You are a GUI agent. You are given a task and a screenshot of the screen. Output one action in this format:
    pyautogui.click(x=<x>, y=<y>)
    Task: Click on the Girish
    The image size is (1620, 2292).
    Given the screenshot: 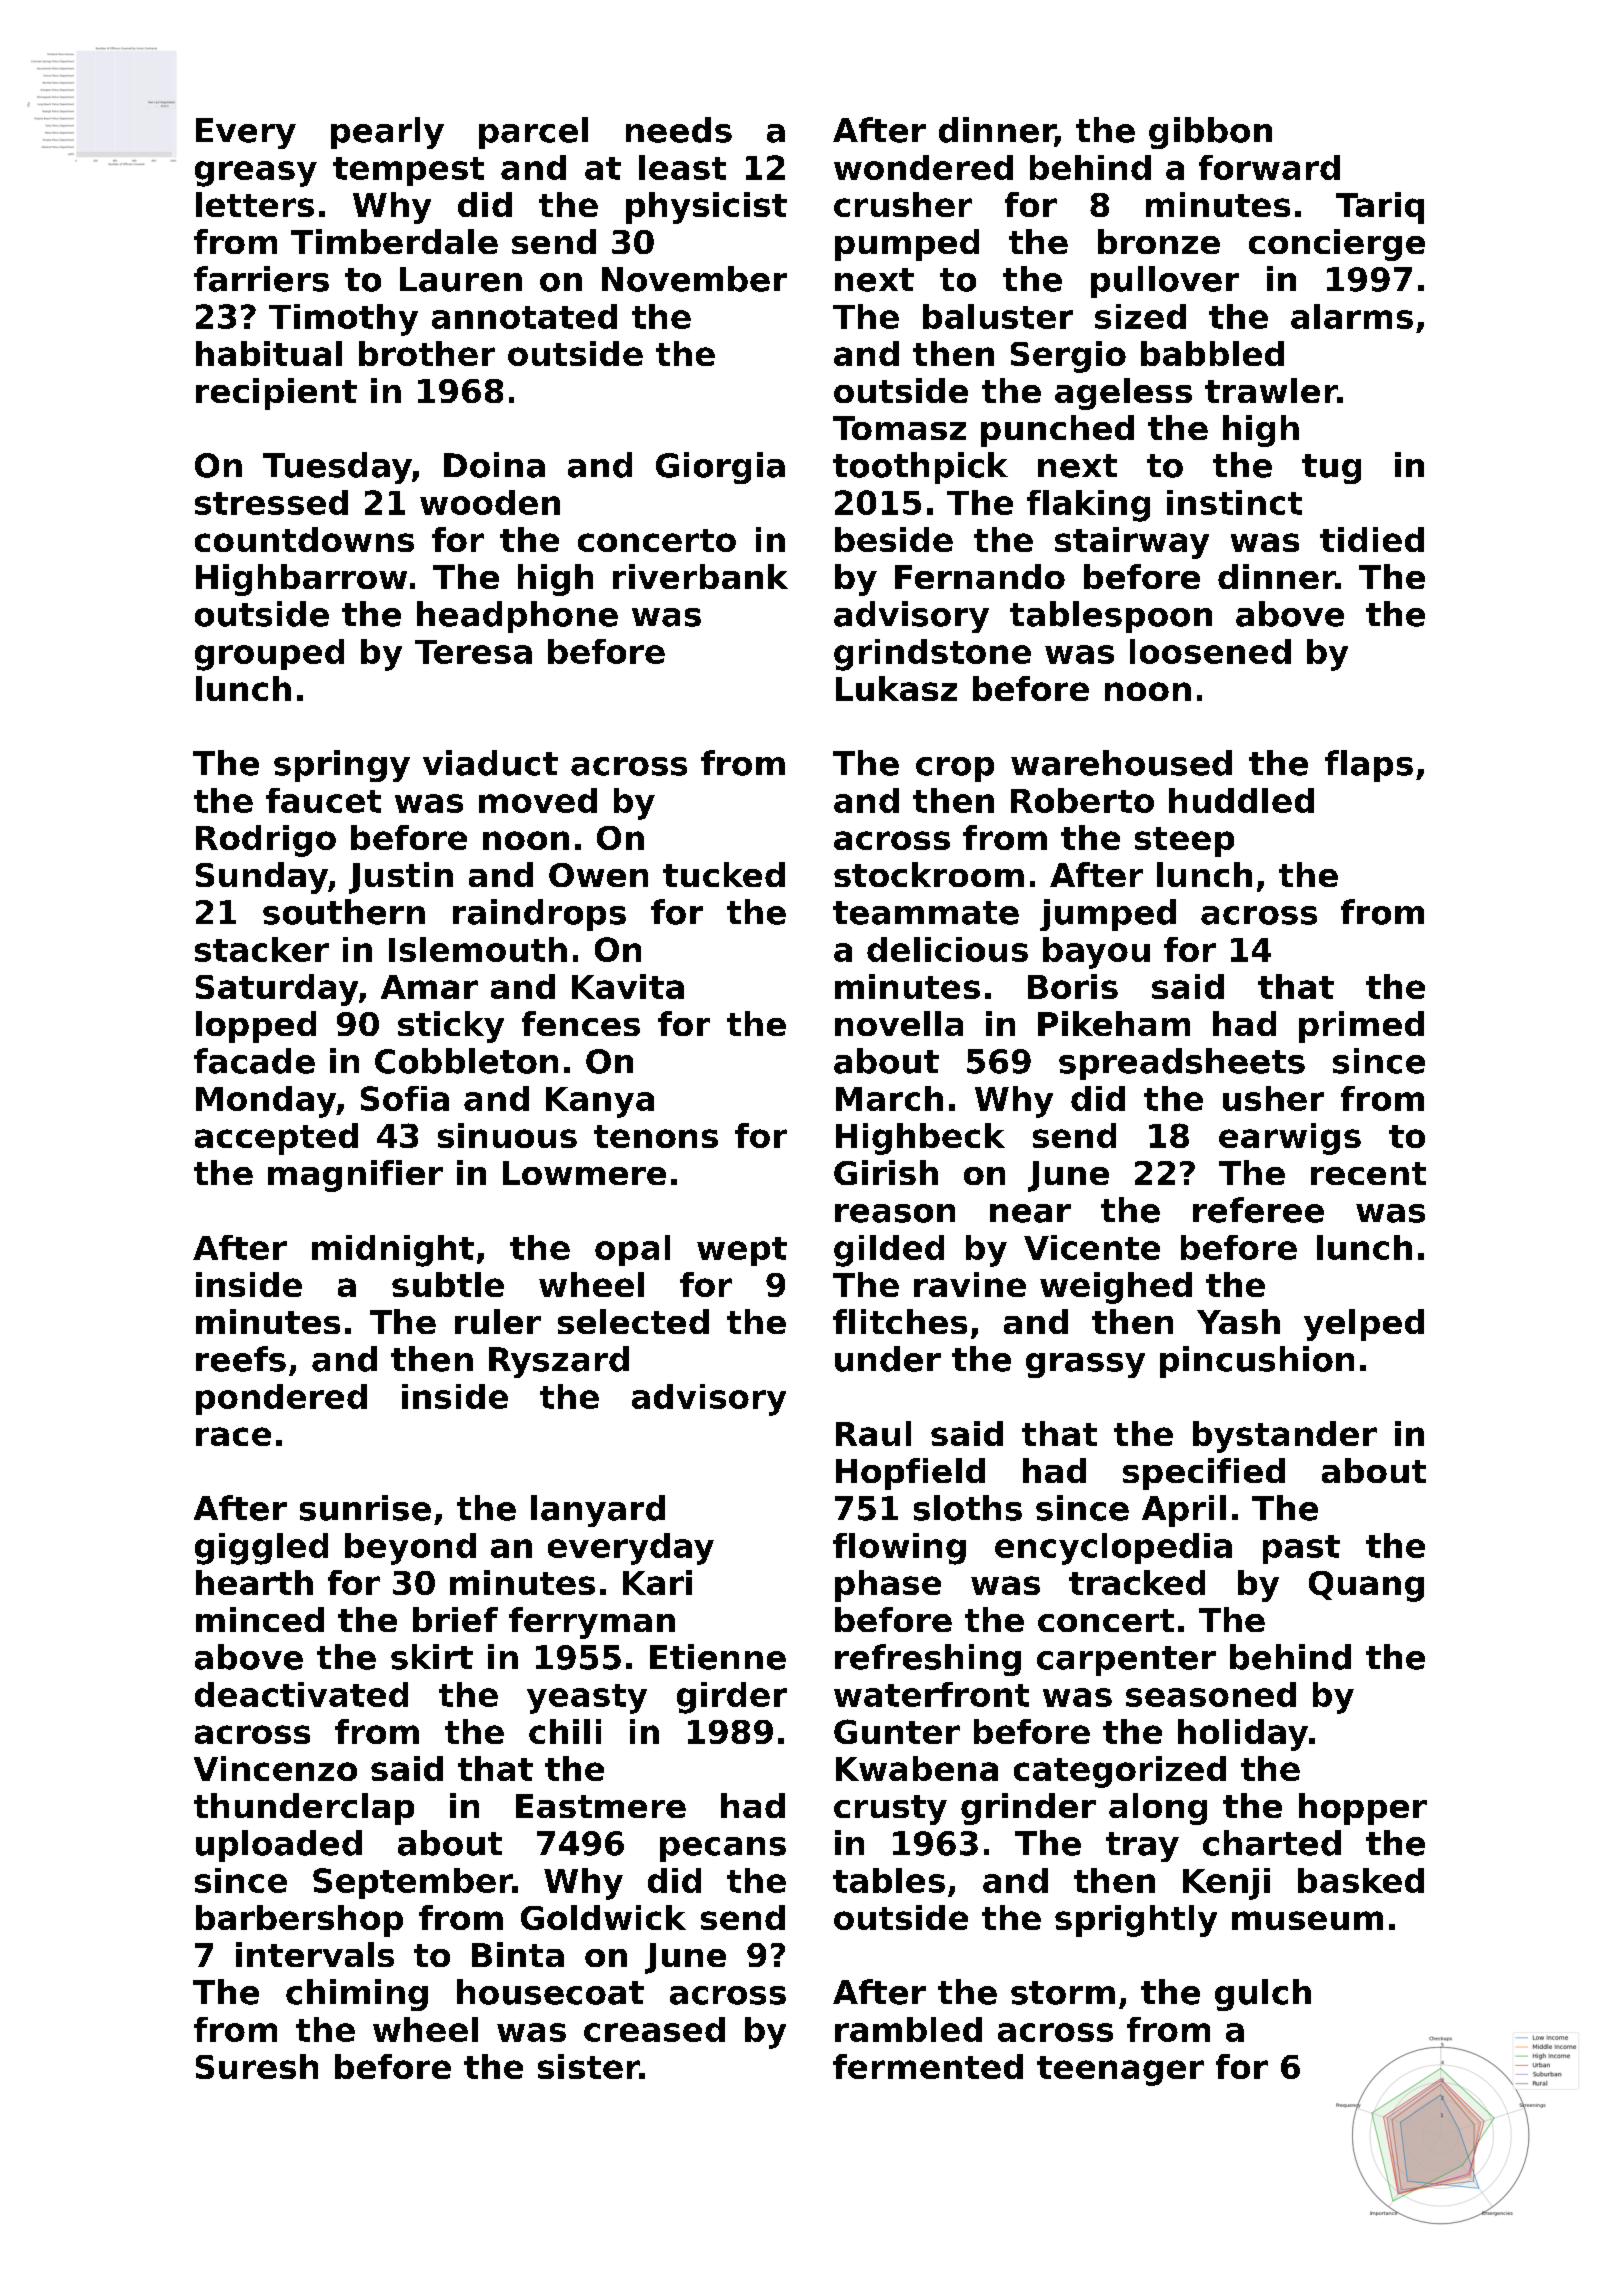 What is the action you would take?
    pyautogui.click(x=886, y=1172)
